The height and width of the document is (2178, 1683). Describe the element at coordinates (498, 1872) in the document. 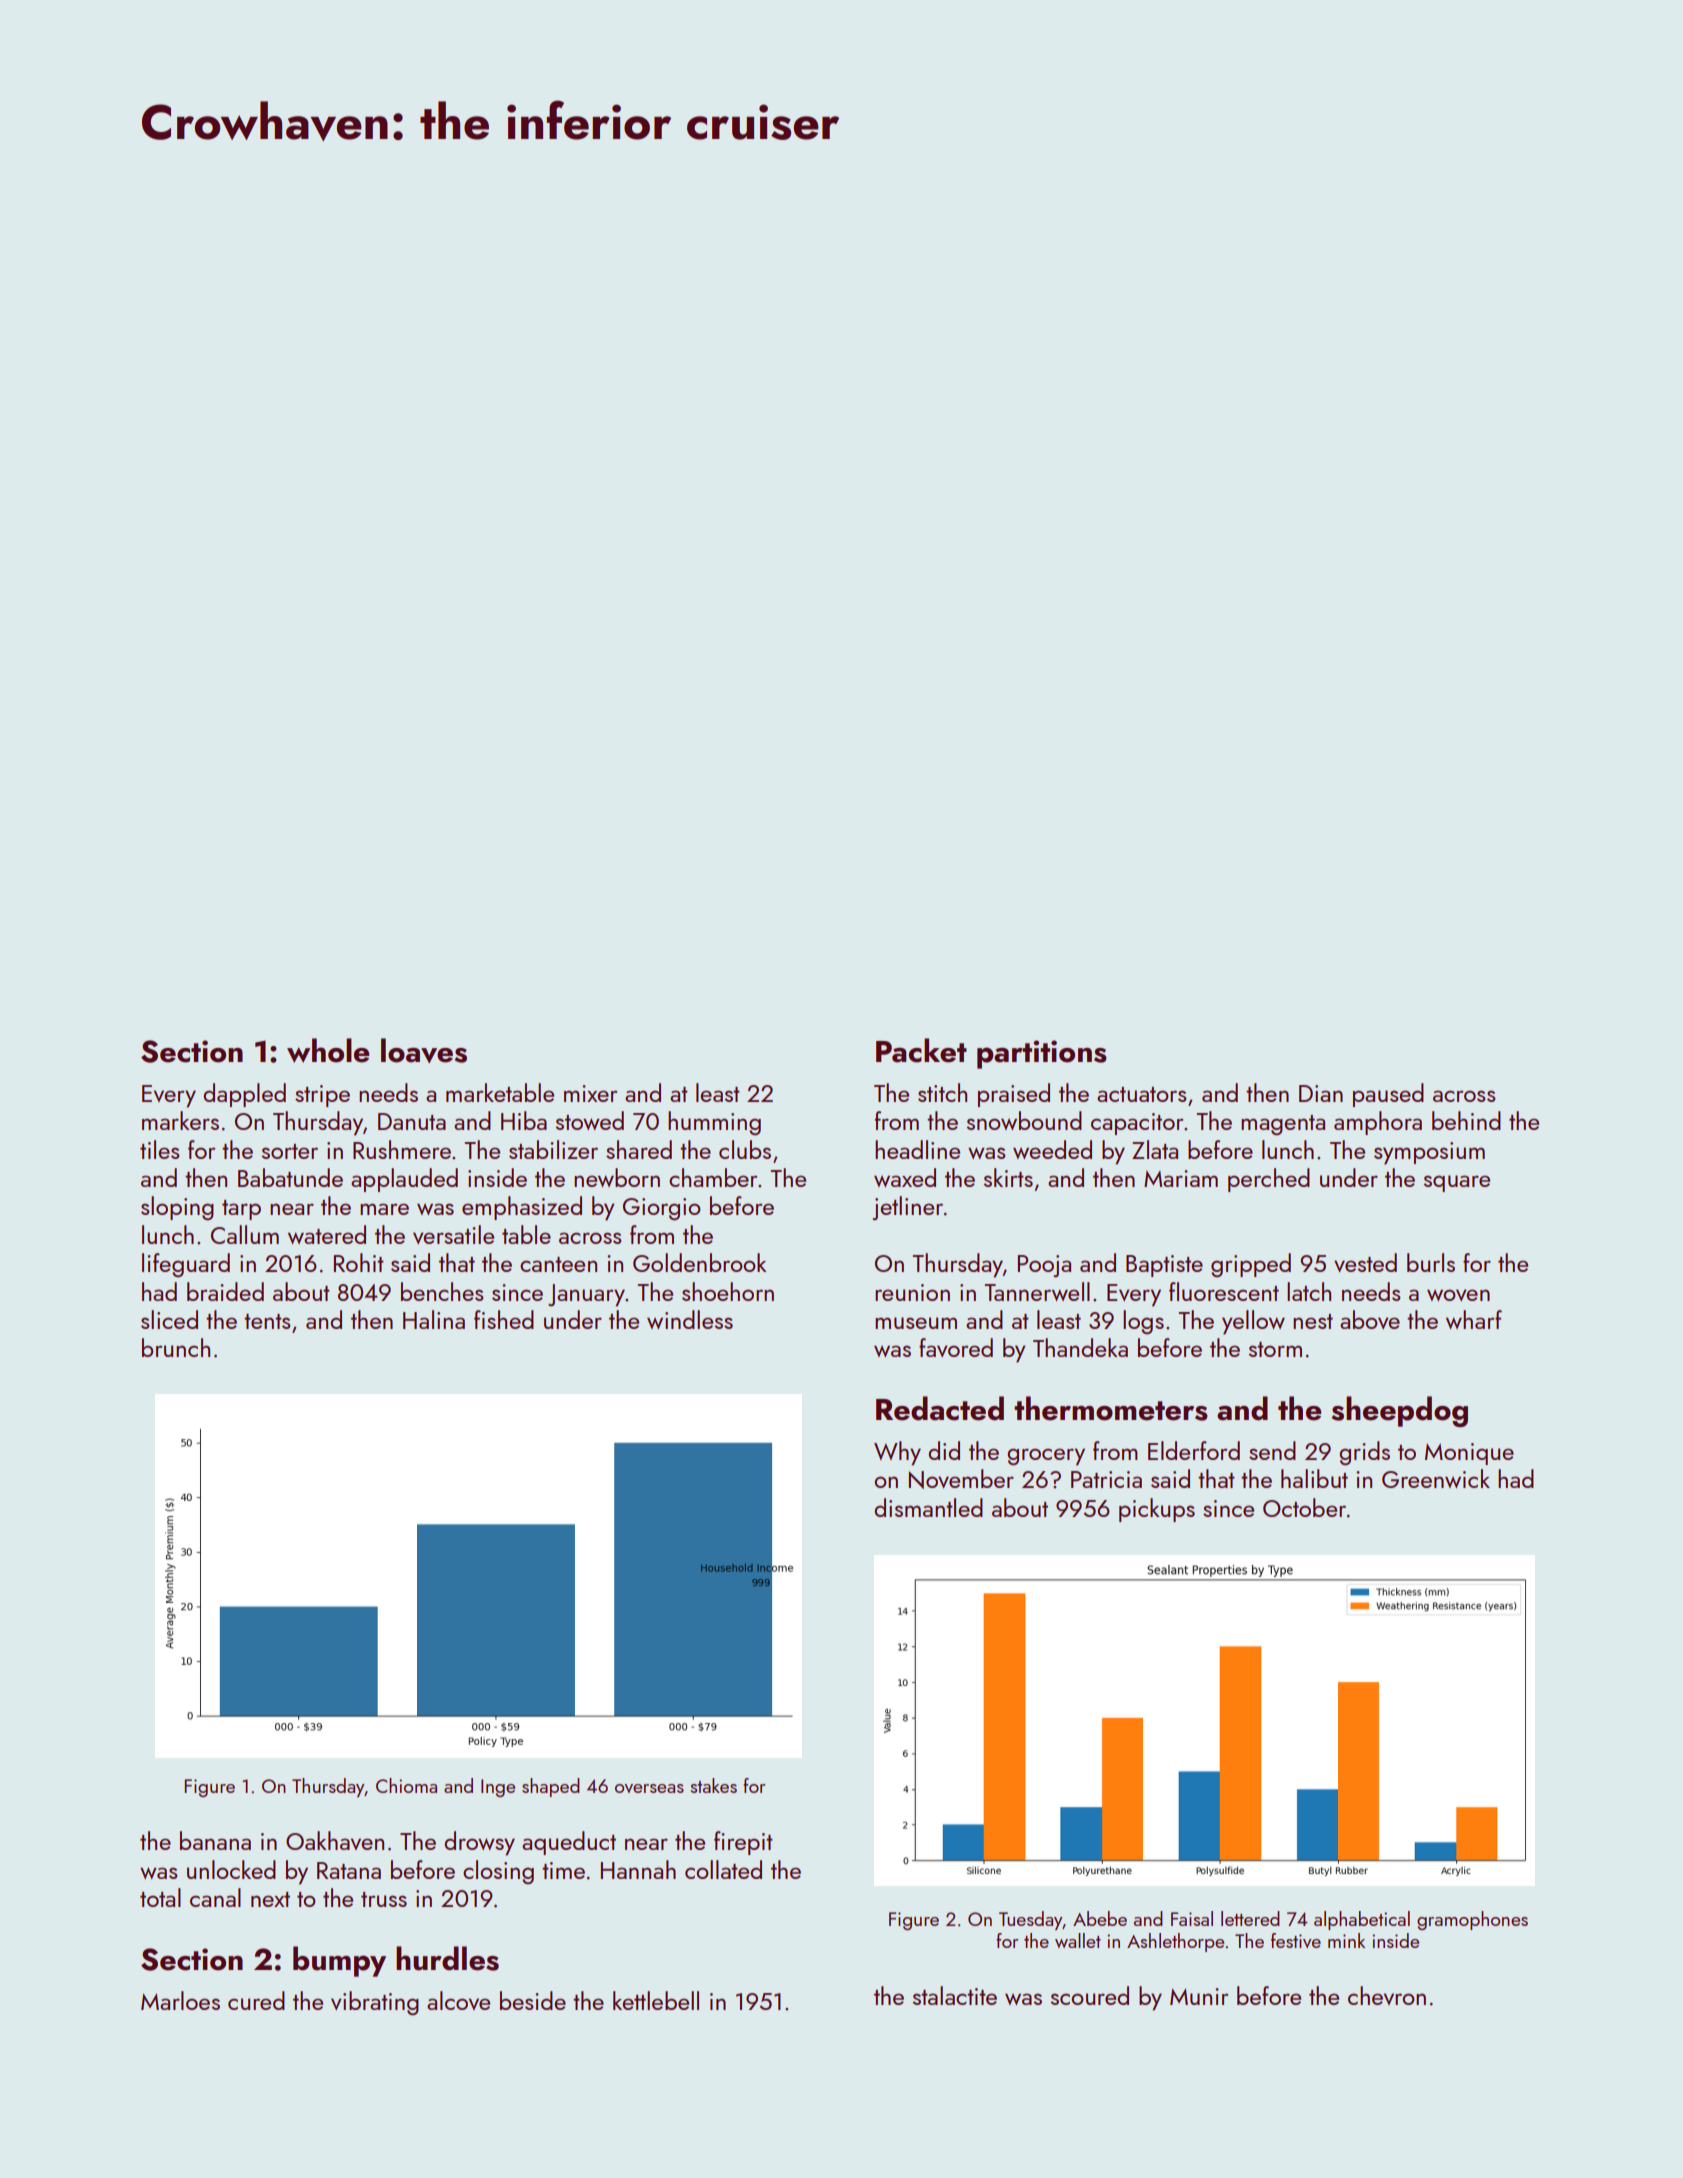

I see `closing` at that location.
